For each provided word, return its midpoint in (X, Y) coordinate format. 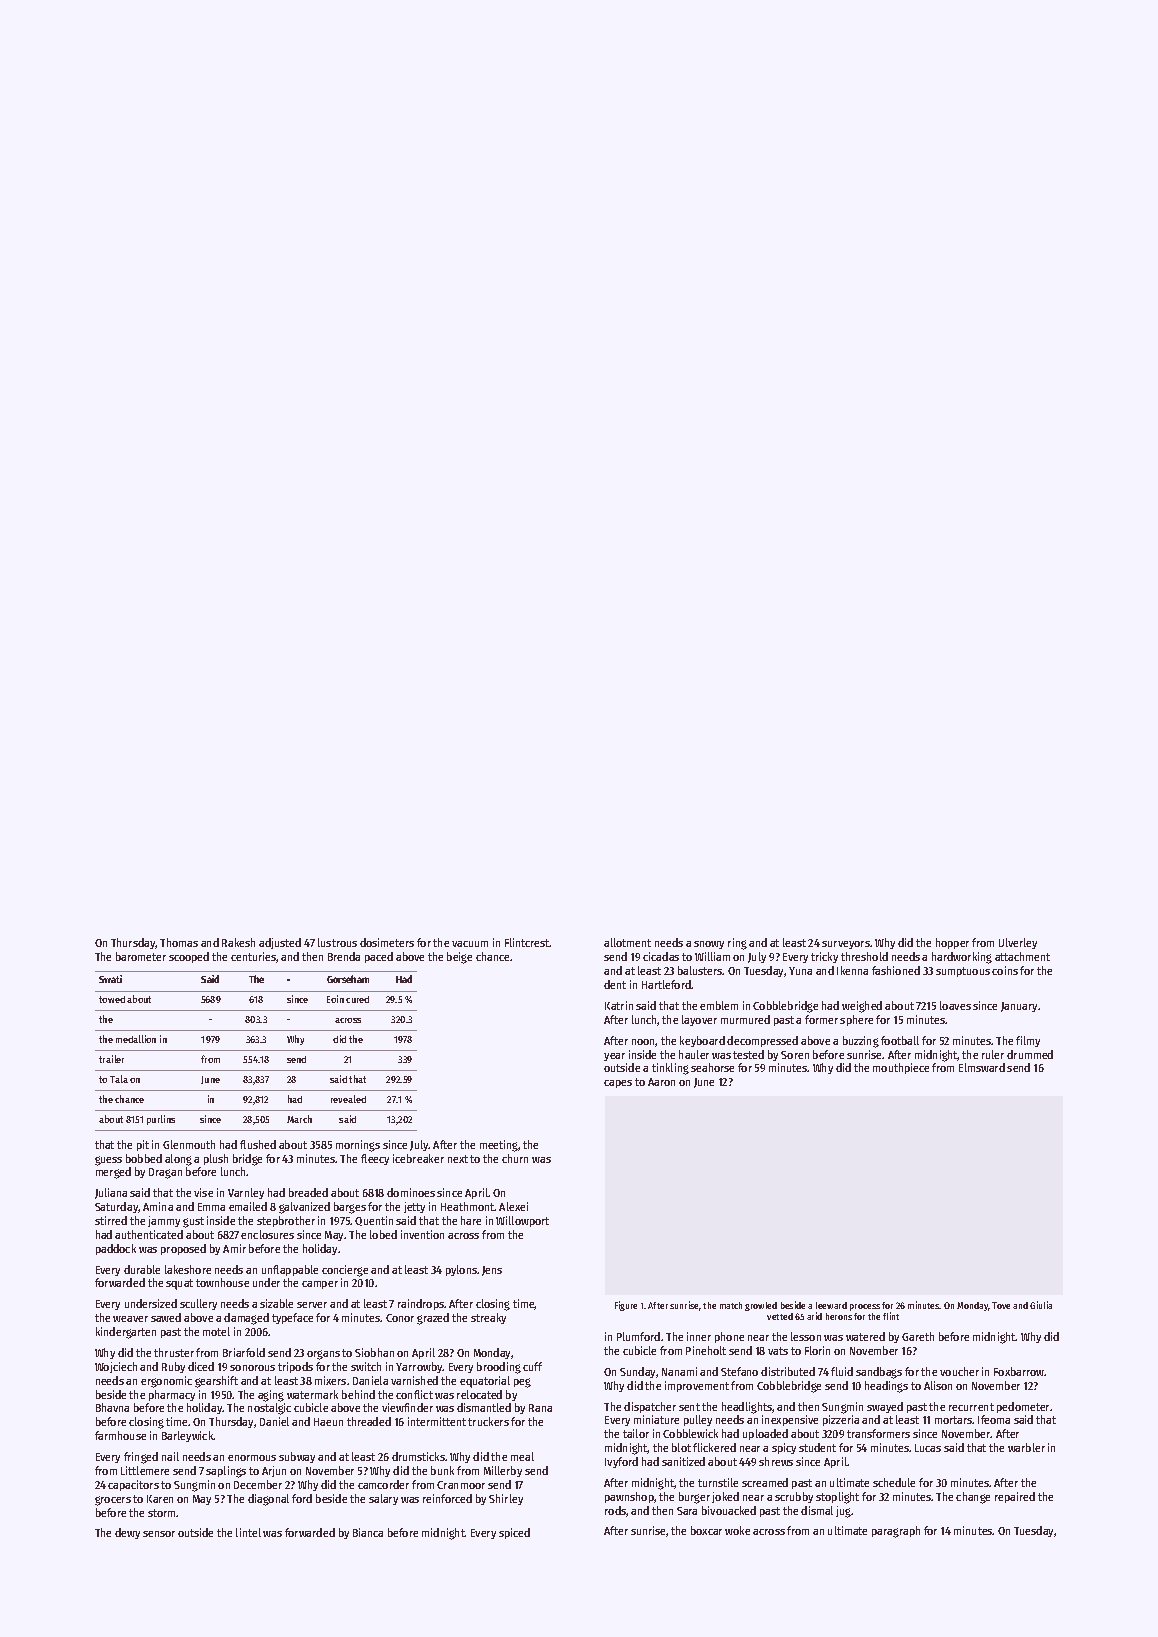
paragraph (896, 1532)
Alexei (513, 1206)
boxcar (706, 1530)
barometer (141, 956)
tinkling (670, 1069)
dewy (127, 1533)
